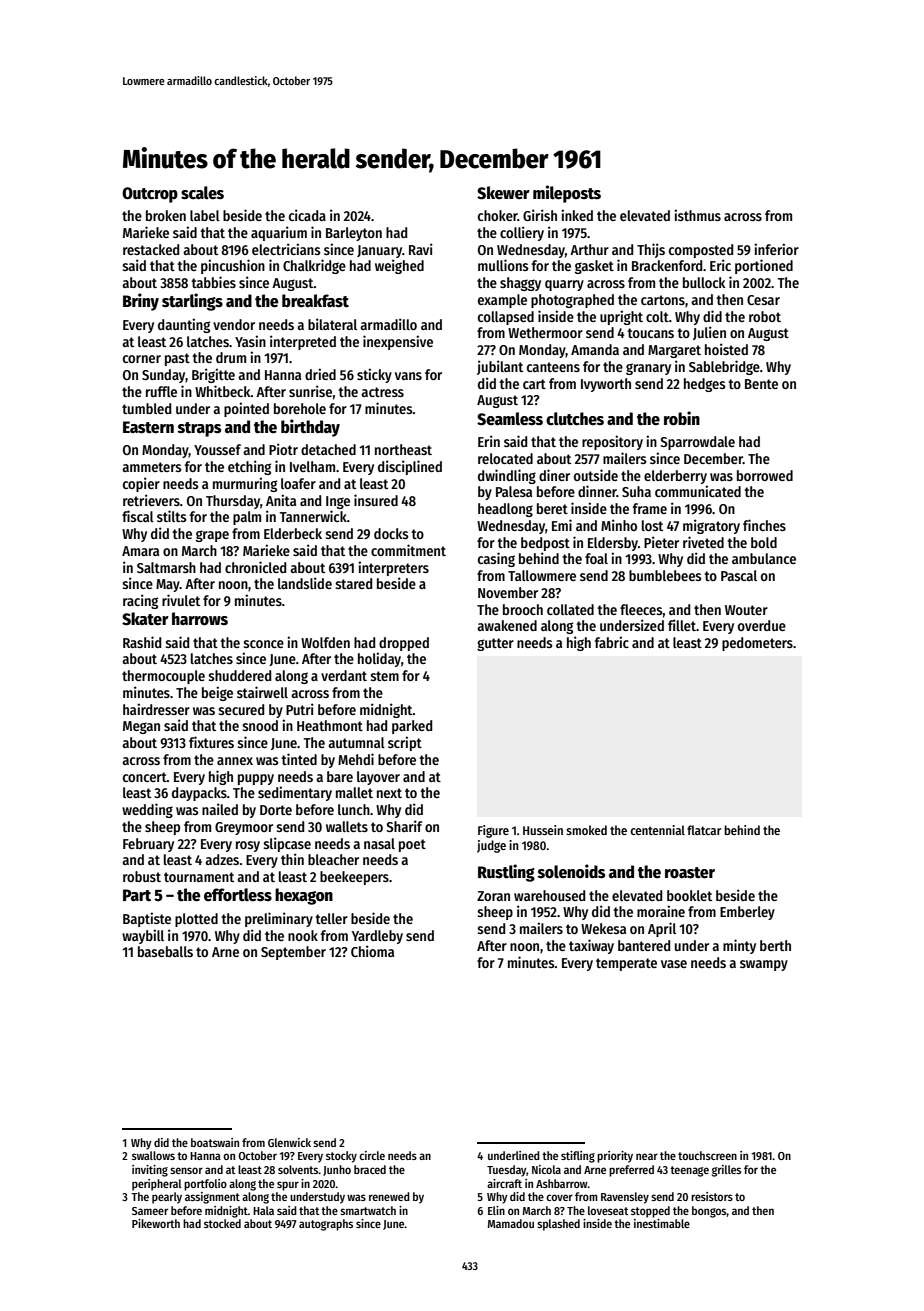 The height and width of the screenshot is (1311, 924). What do you see at coordinates (591, 946) in the screenshot?
I see `taxiway` at bounding box center [591, 946].
